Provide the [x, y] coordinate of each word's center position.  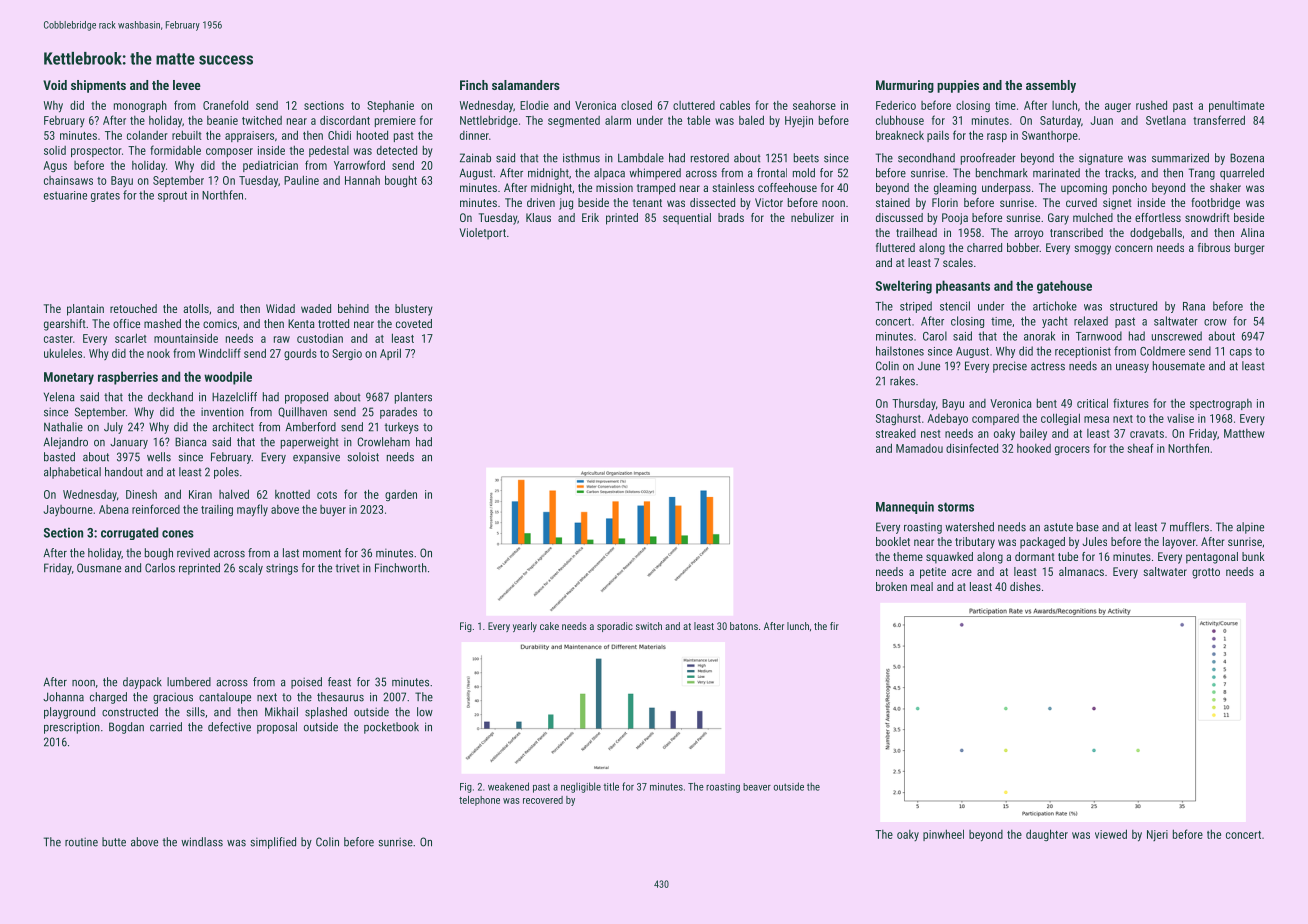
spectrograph [1221, 404]
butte [114, 842]
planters [413, 398]
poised [306, 683]
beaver [757, 787]
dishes [1025, 586]
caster [58, 339]
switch [649, 626]
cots [327, 495]
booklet [893, 541]
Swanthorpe [1050, 136]
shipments [98, 86]
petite [933, 573]
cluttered [694, 105]
